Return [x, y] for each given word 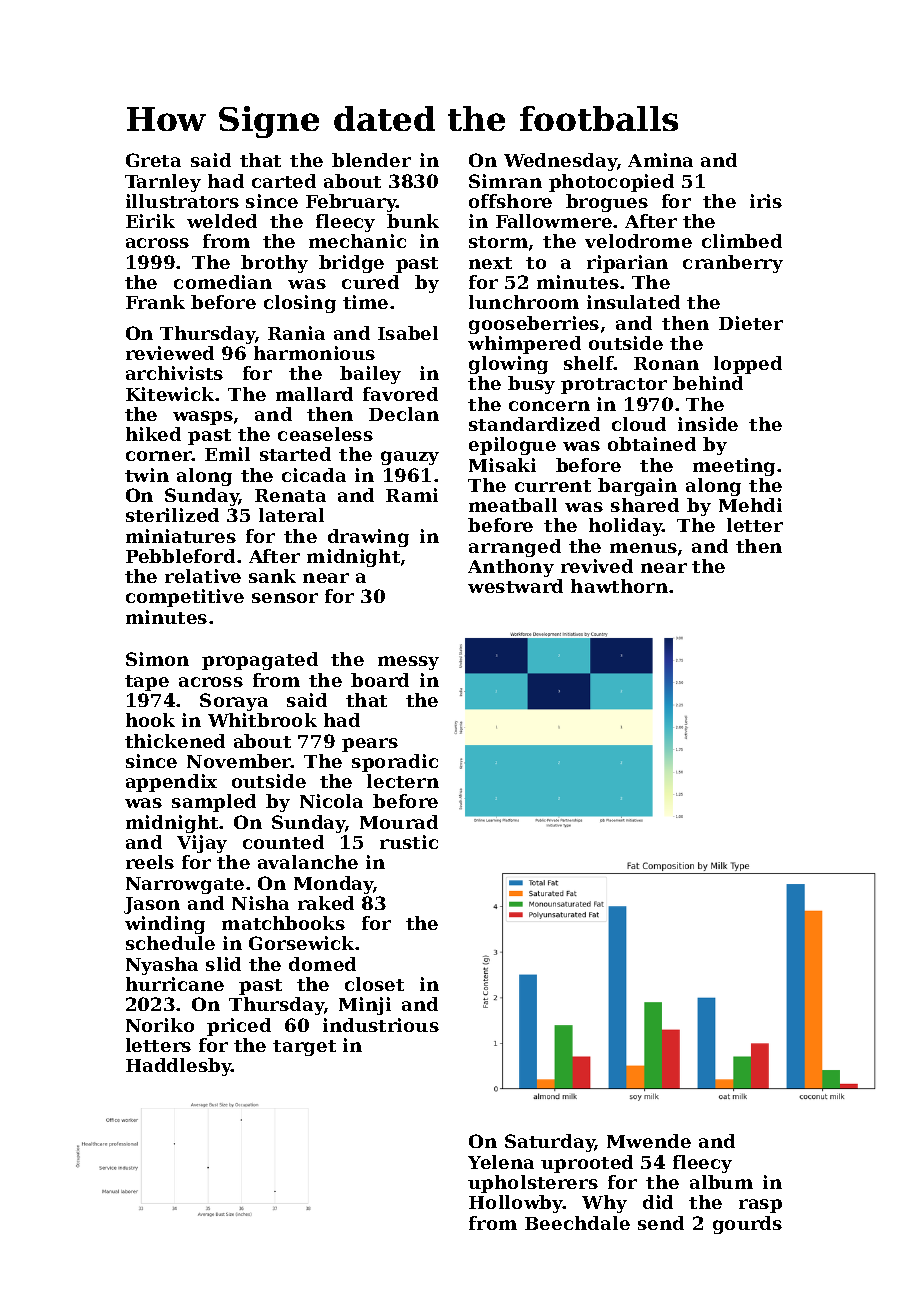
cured [370, 282]
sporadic [395, 763]
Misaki [502, 465]
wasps [203, 418]
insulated [633, 302]
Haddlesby [179, 1067]
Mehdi [750, 505]
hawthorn [619, 586]
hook [150, 720]
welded [222, 221]
